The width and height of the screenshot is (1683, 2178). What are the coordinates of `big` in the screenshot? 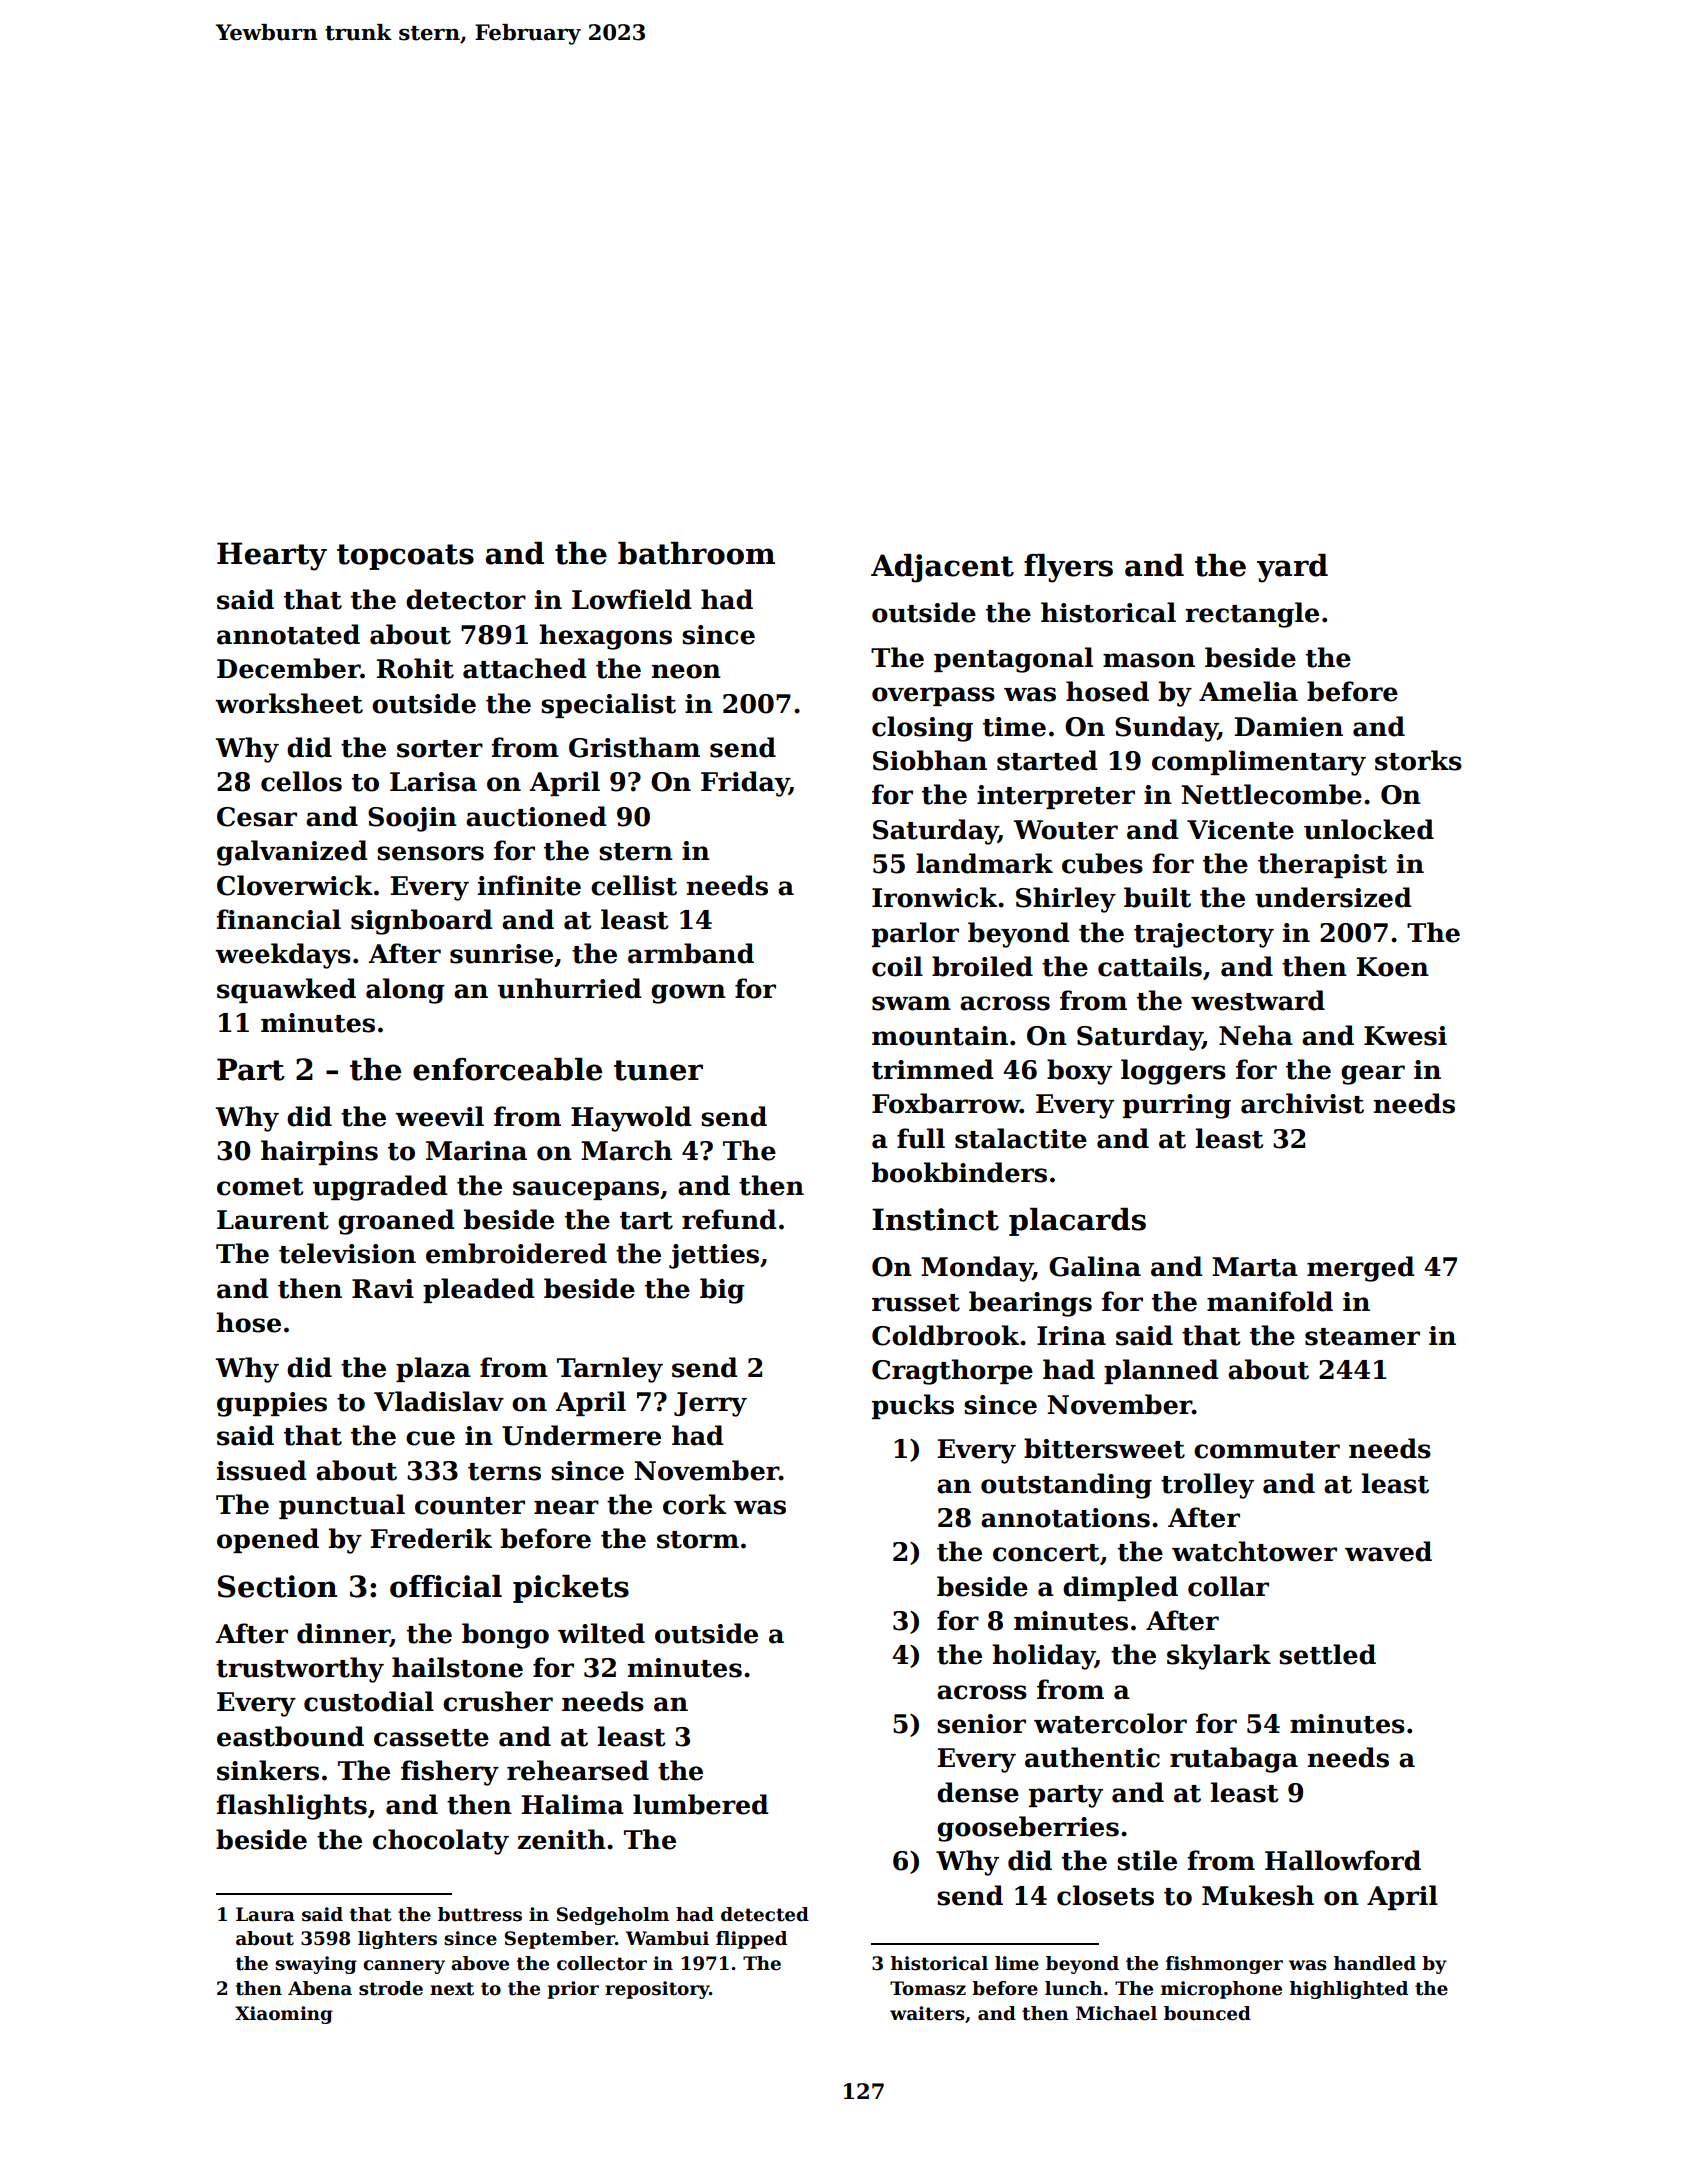 It's located at (722, 1291).
